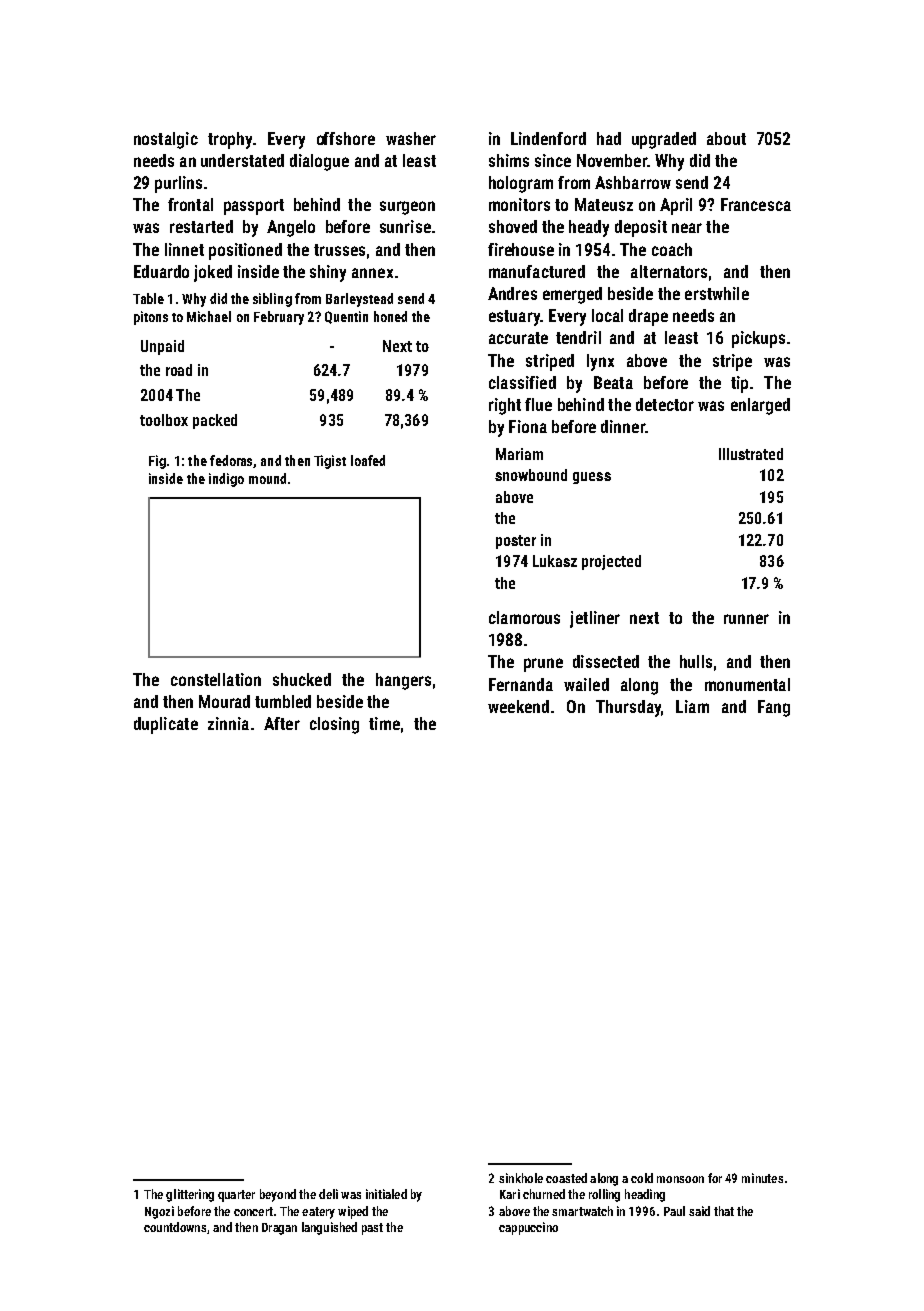  What do you see at coordinates (319, 162) in the screenshot?
I see `dialogue` at bounding box center [319, 162].
